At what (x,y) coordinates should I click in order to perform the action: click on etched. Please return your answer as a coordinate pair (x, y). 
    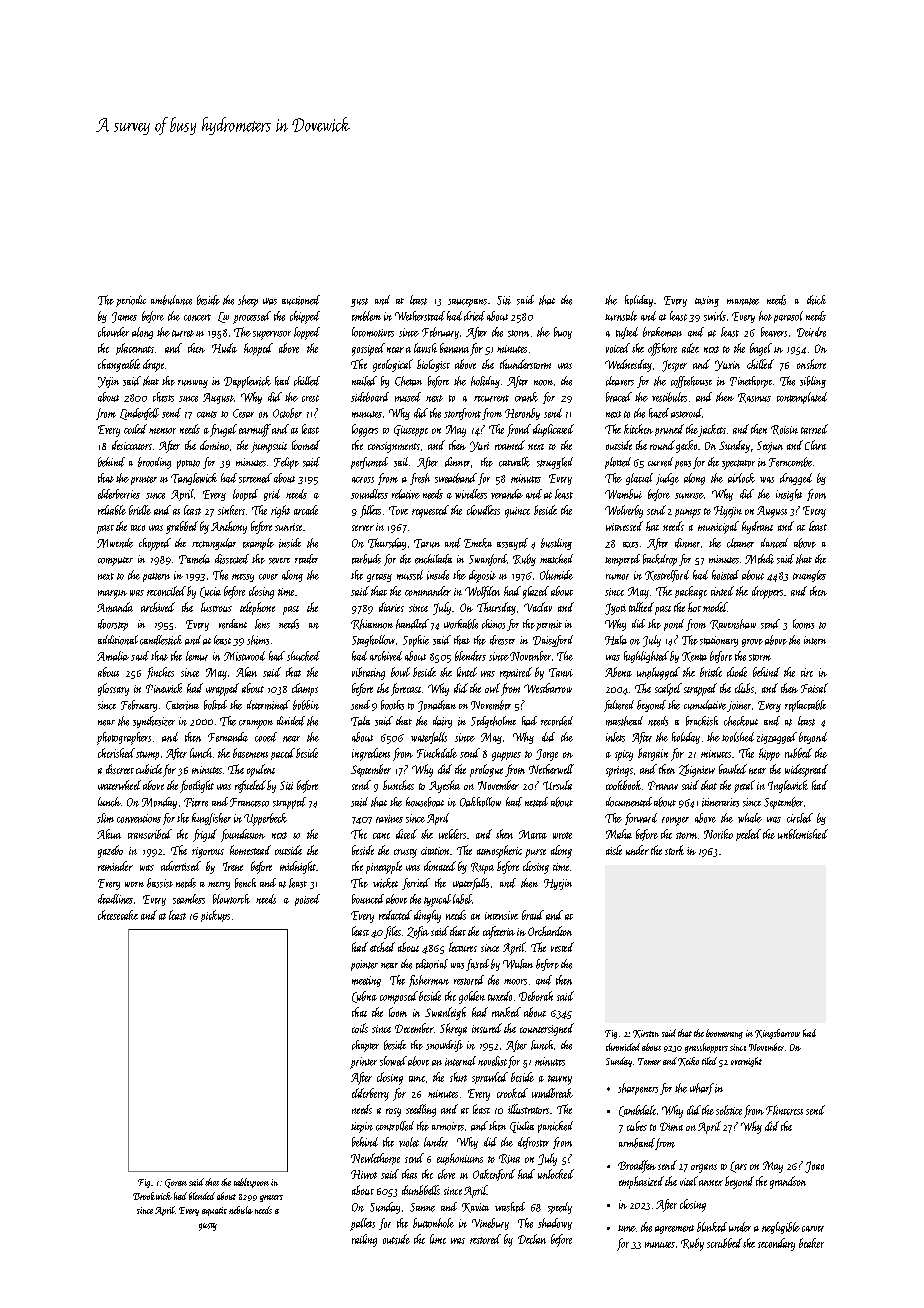
    Looking at the image, I should click on (382, 947).
